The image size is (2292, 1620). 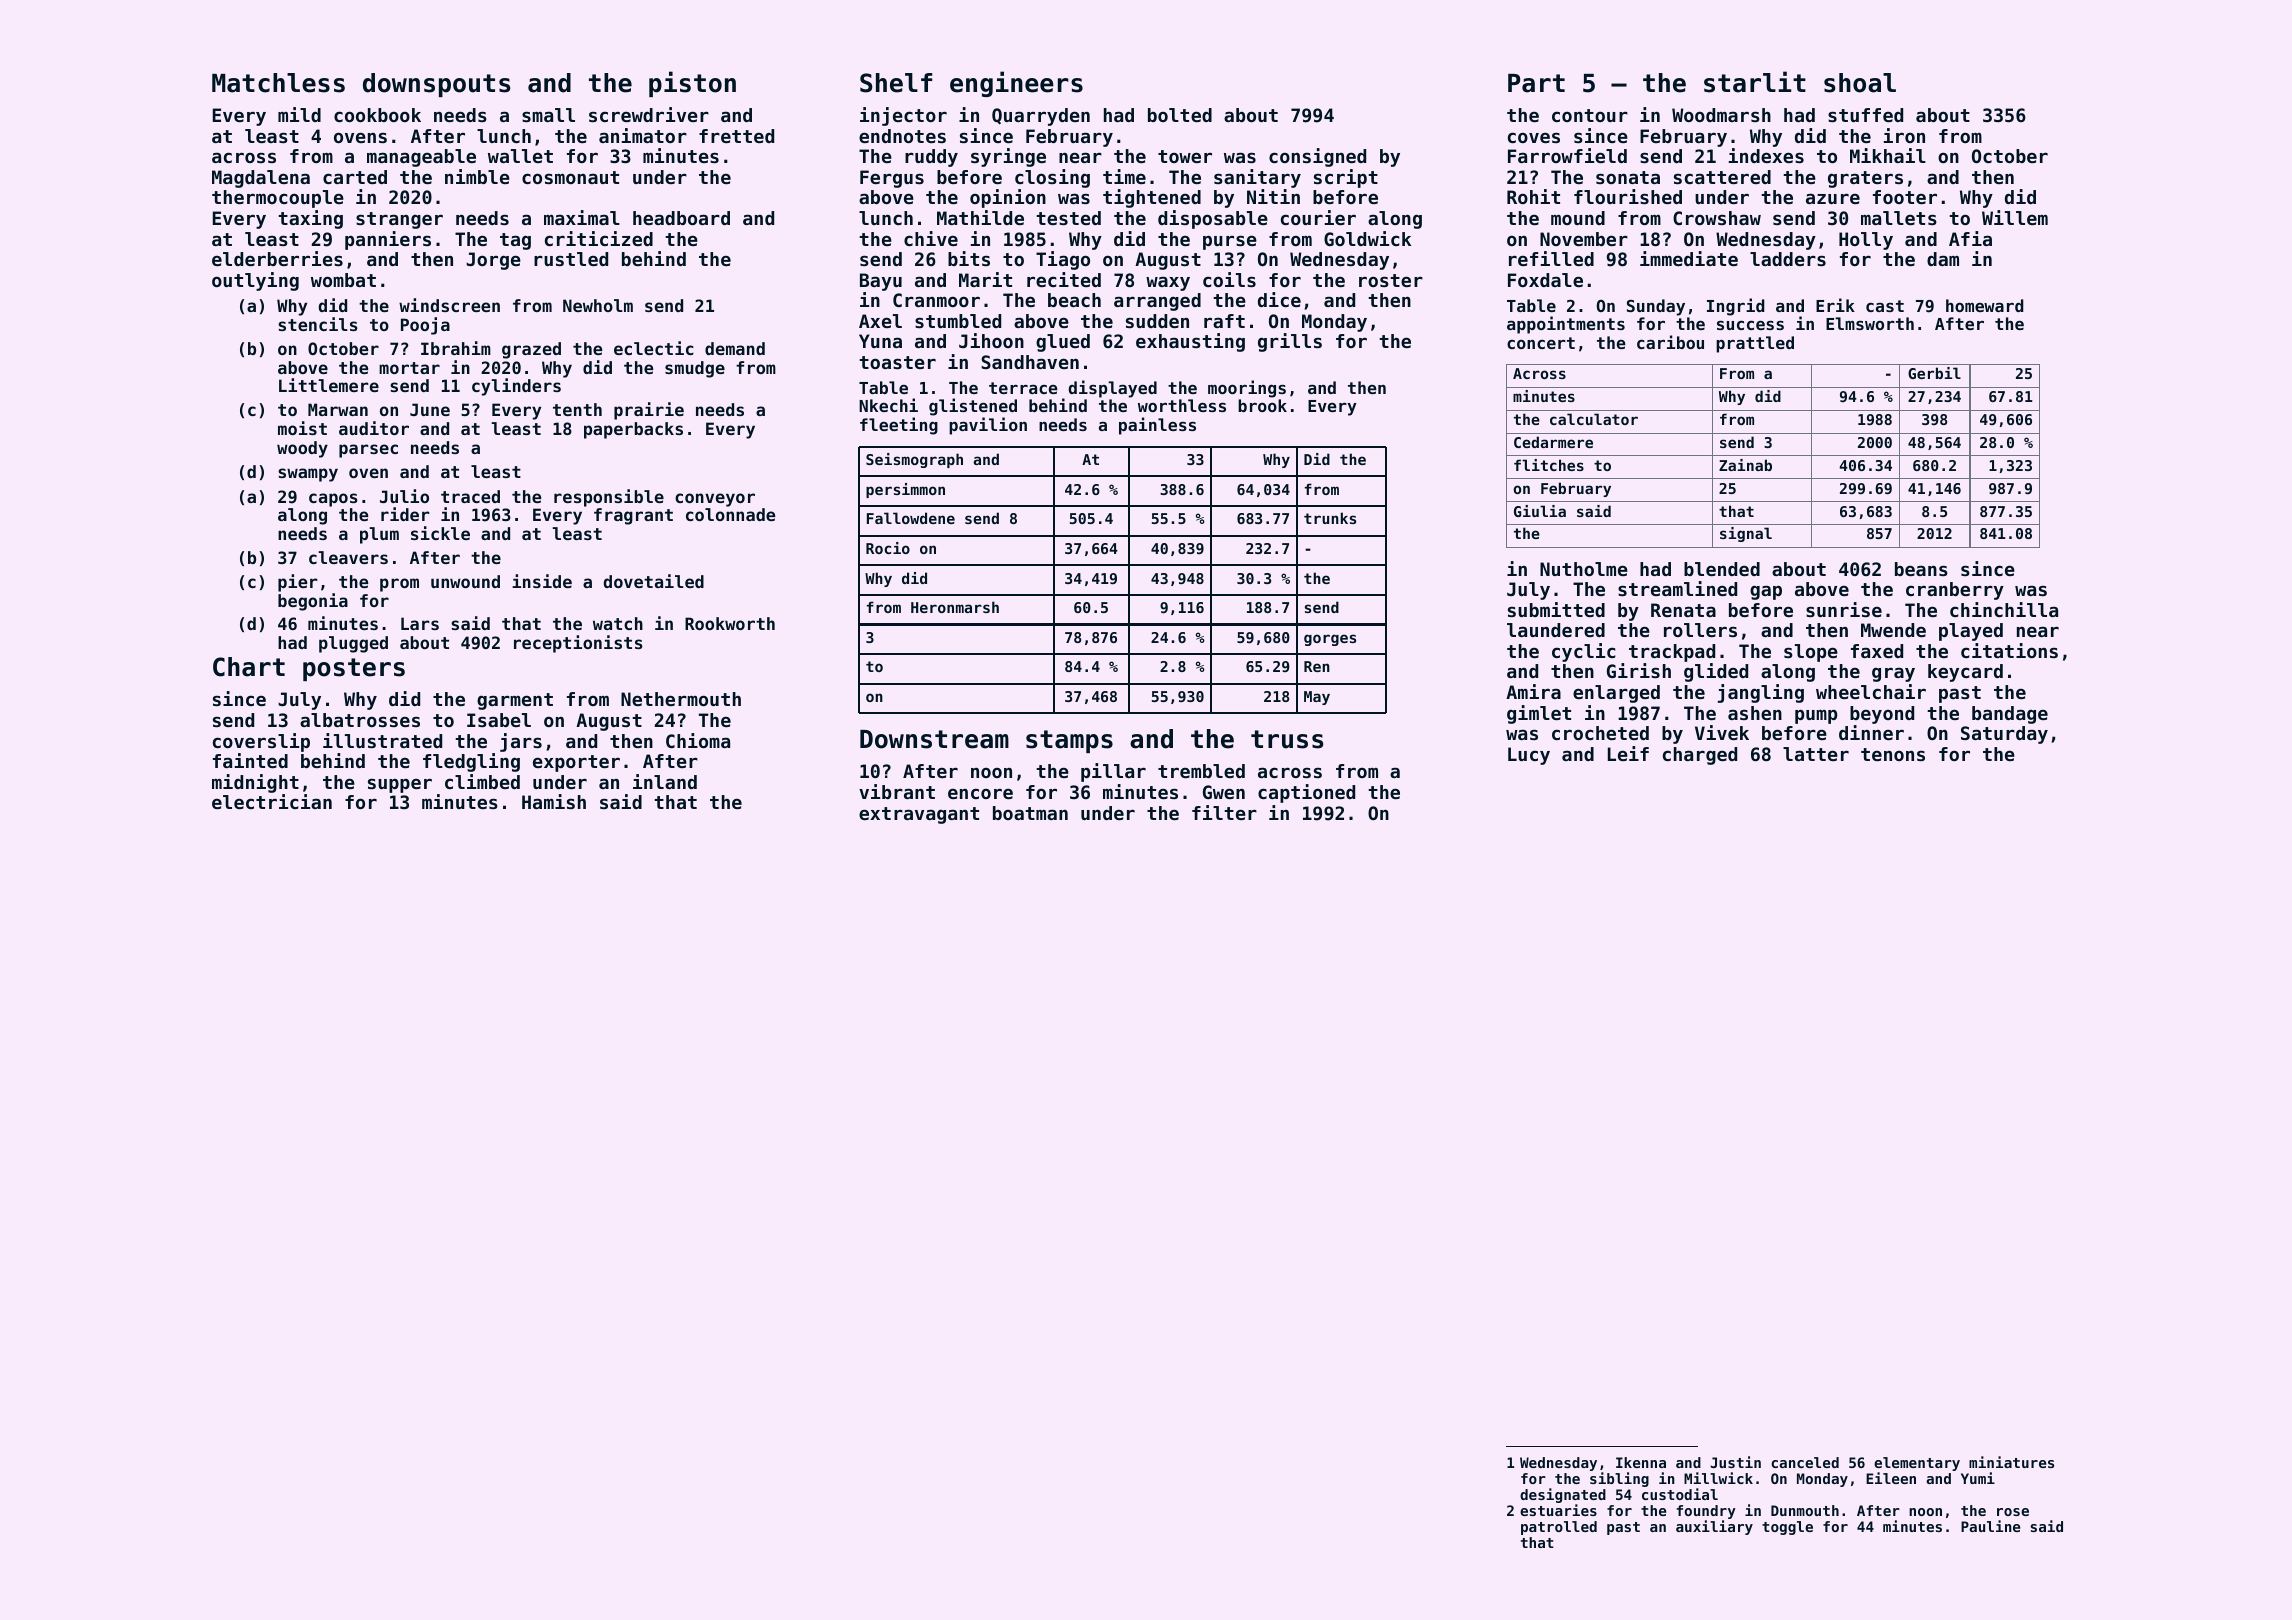 I want to click on estuaries, so click(x=1558, y=1510).
